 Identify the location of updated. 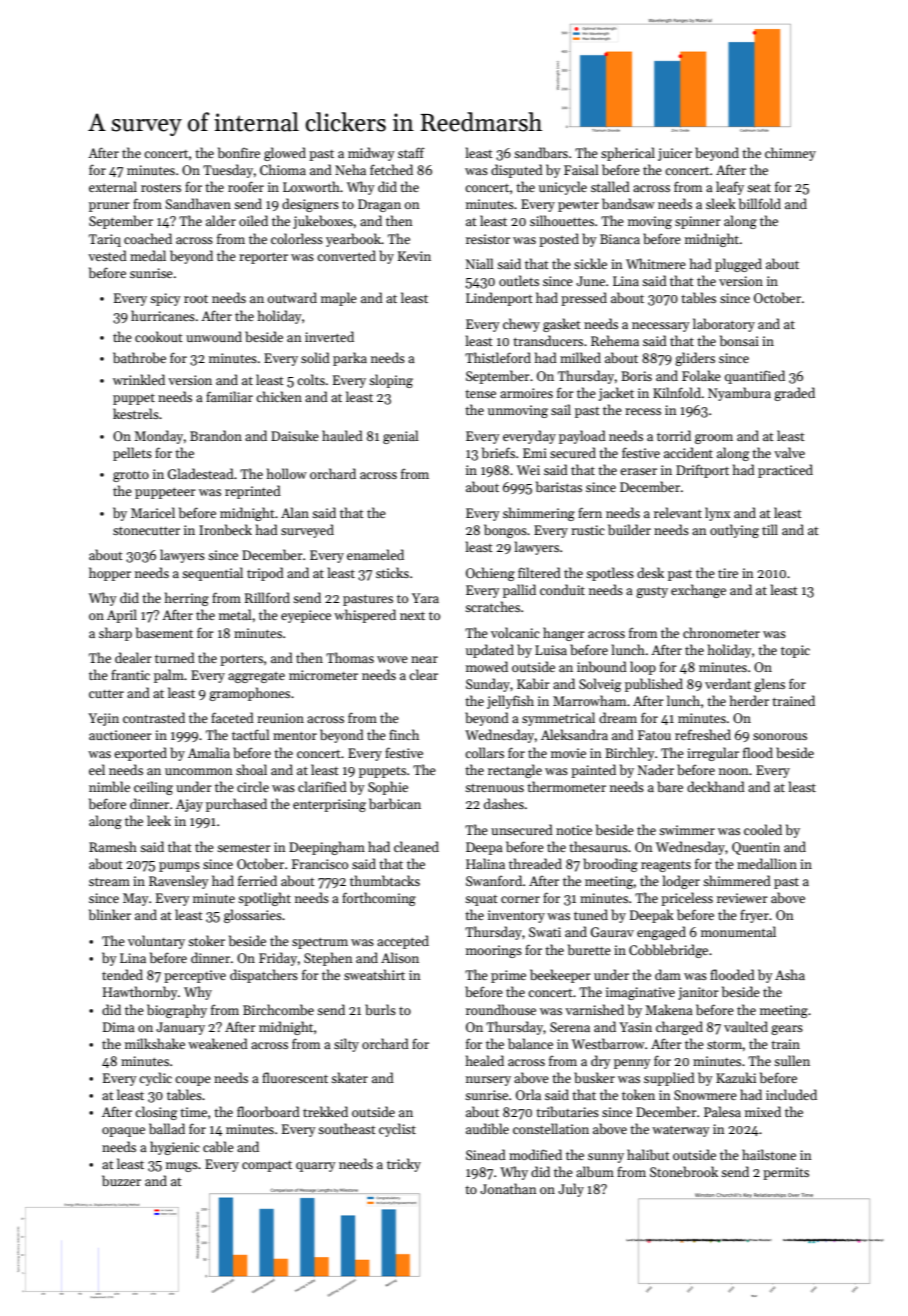
(490, 651).
